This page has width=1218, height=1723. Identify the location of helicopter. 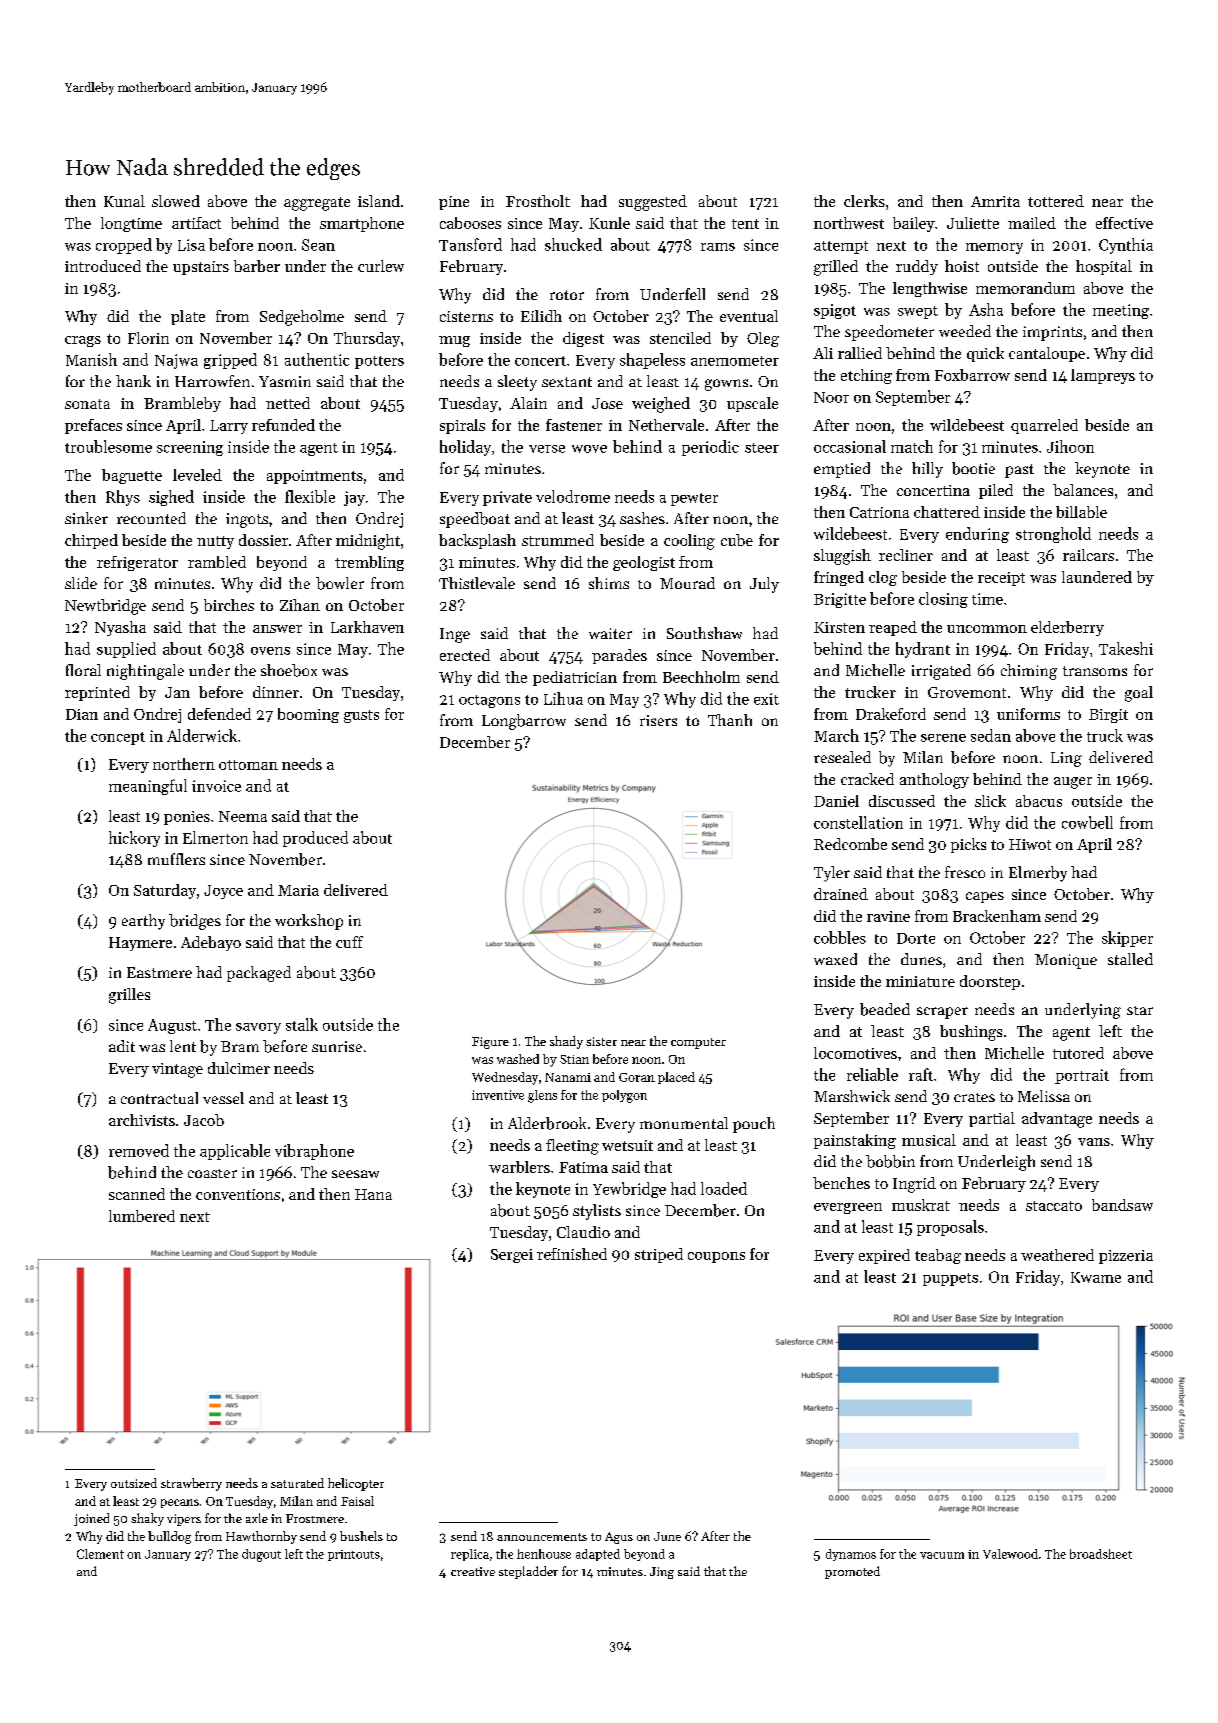
(356, 1484).
